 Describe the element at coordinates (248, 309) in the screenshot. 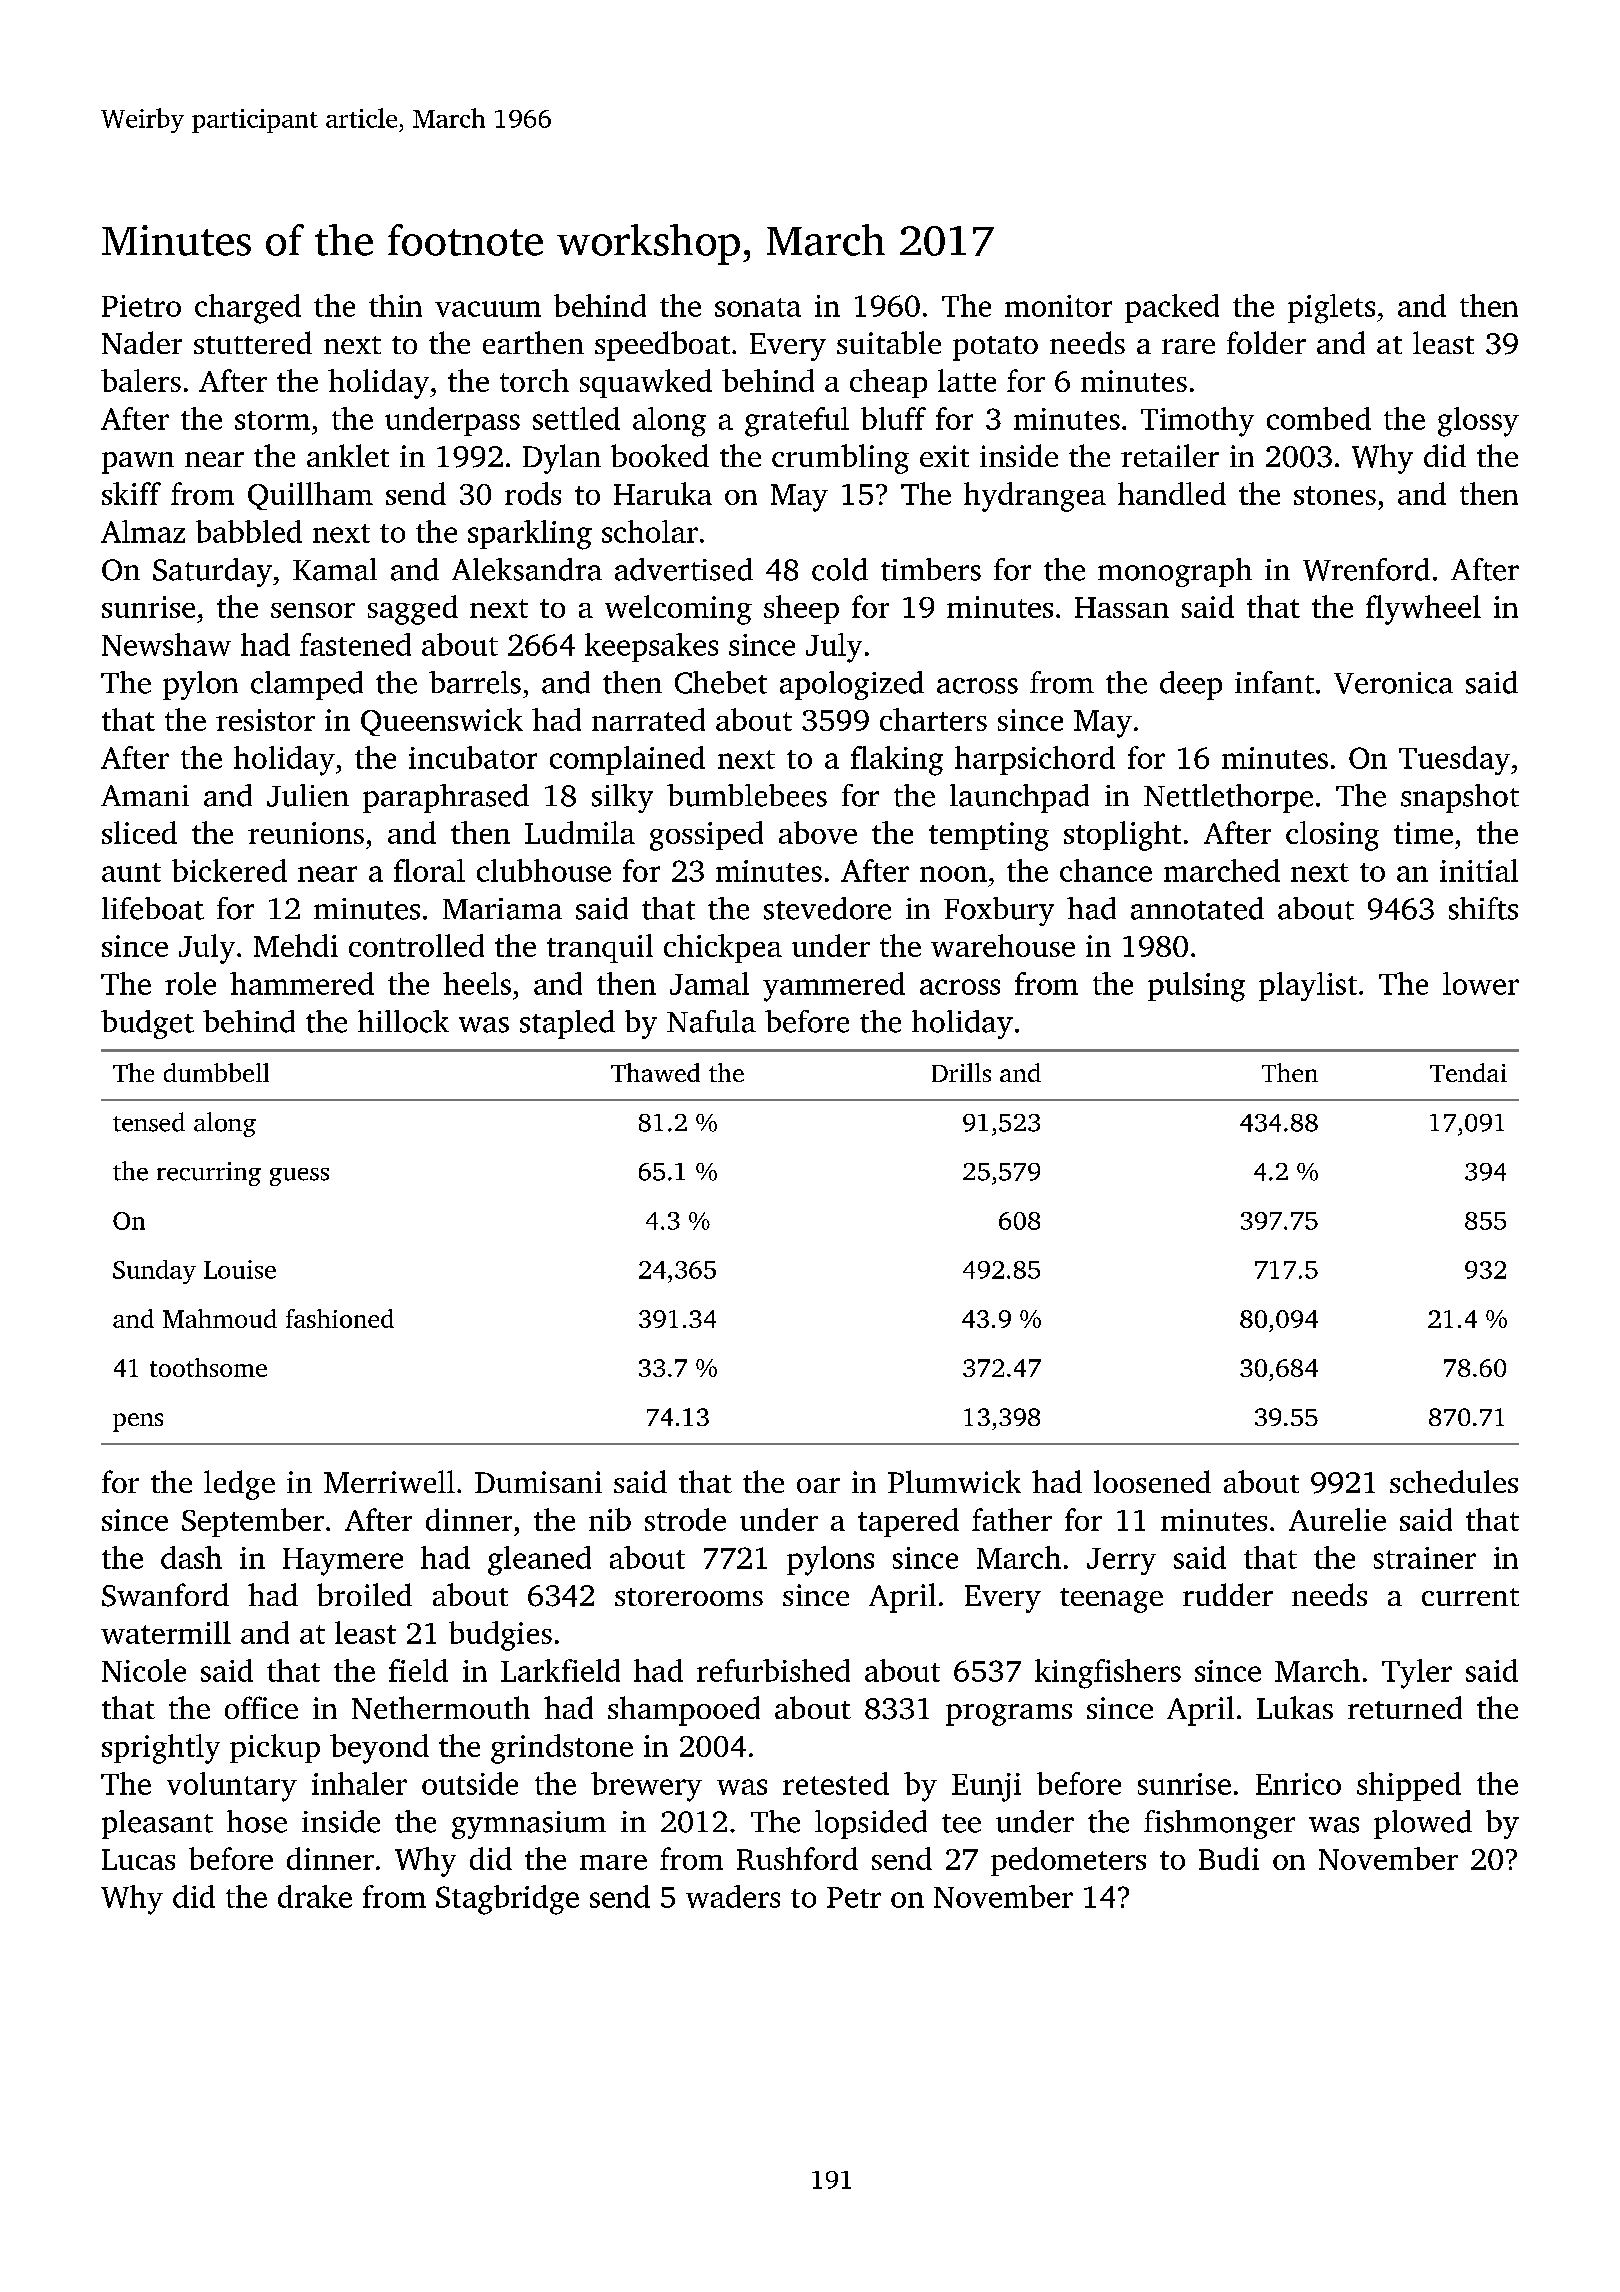

I see `charged` at that location.
